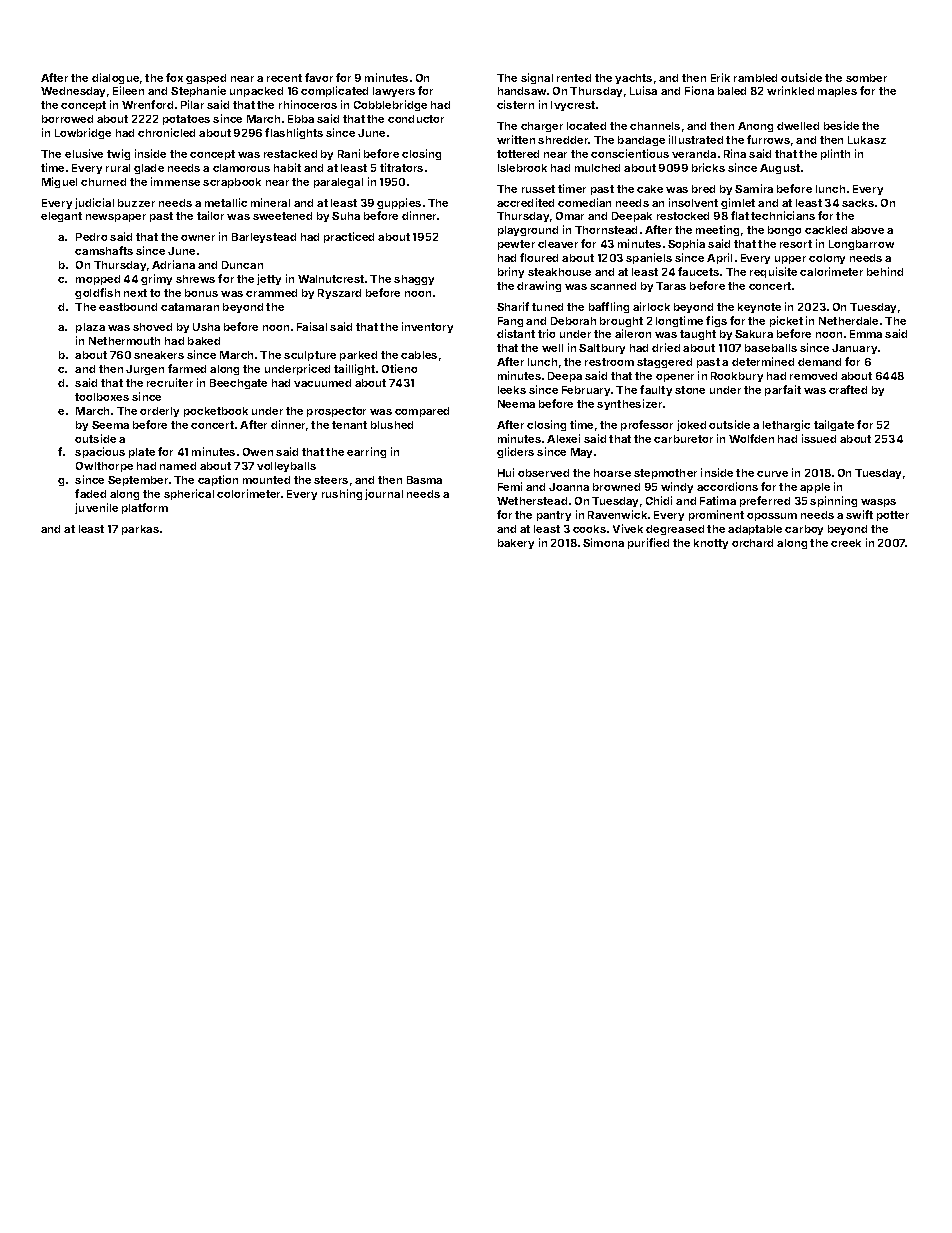  I want to click on Ryszard, so click(339, 294).
